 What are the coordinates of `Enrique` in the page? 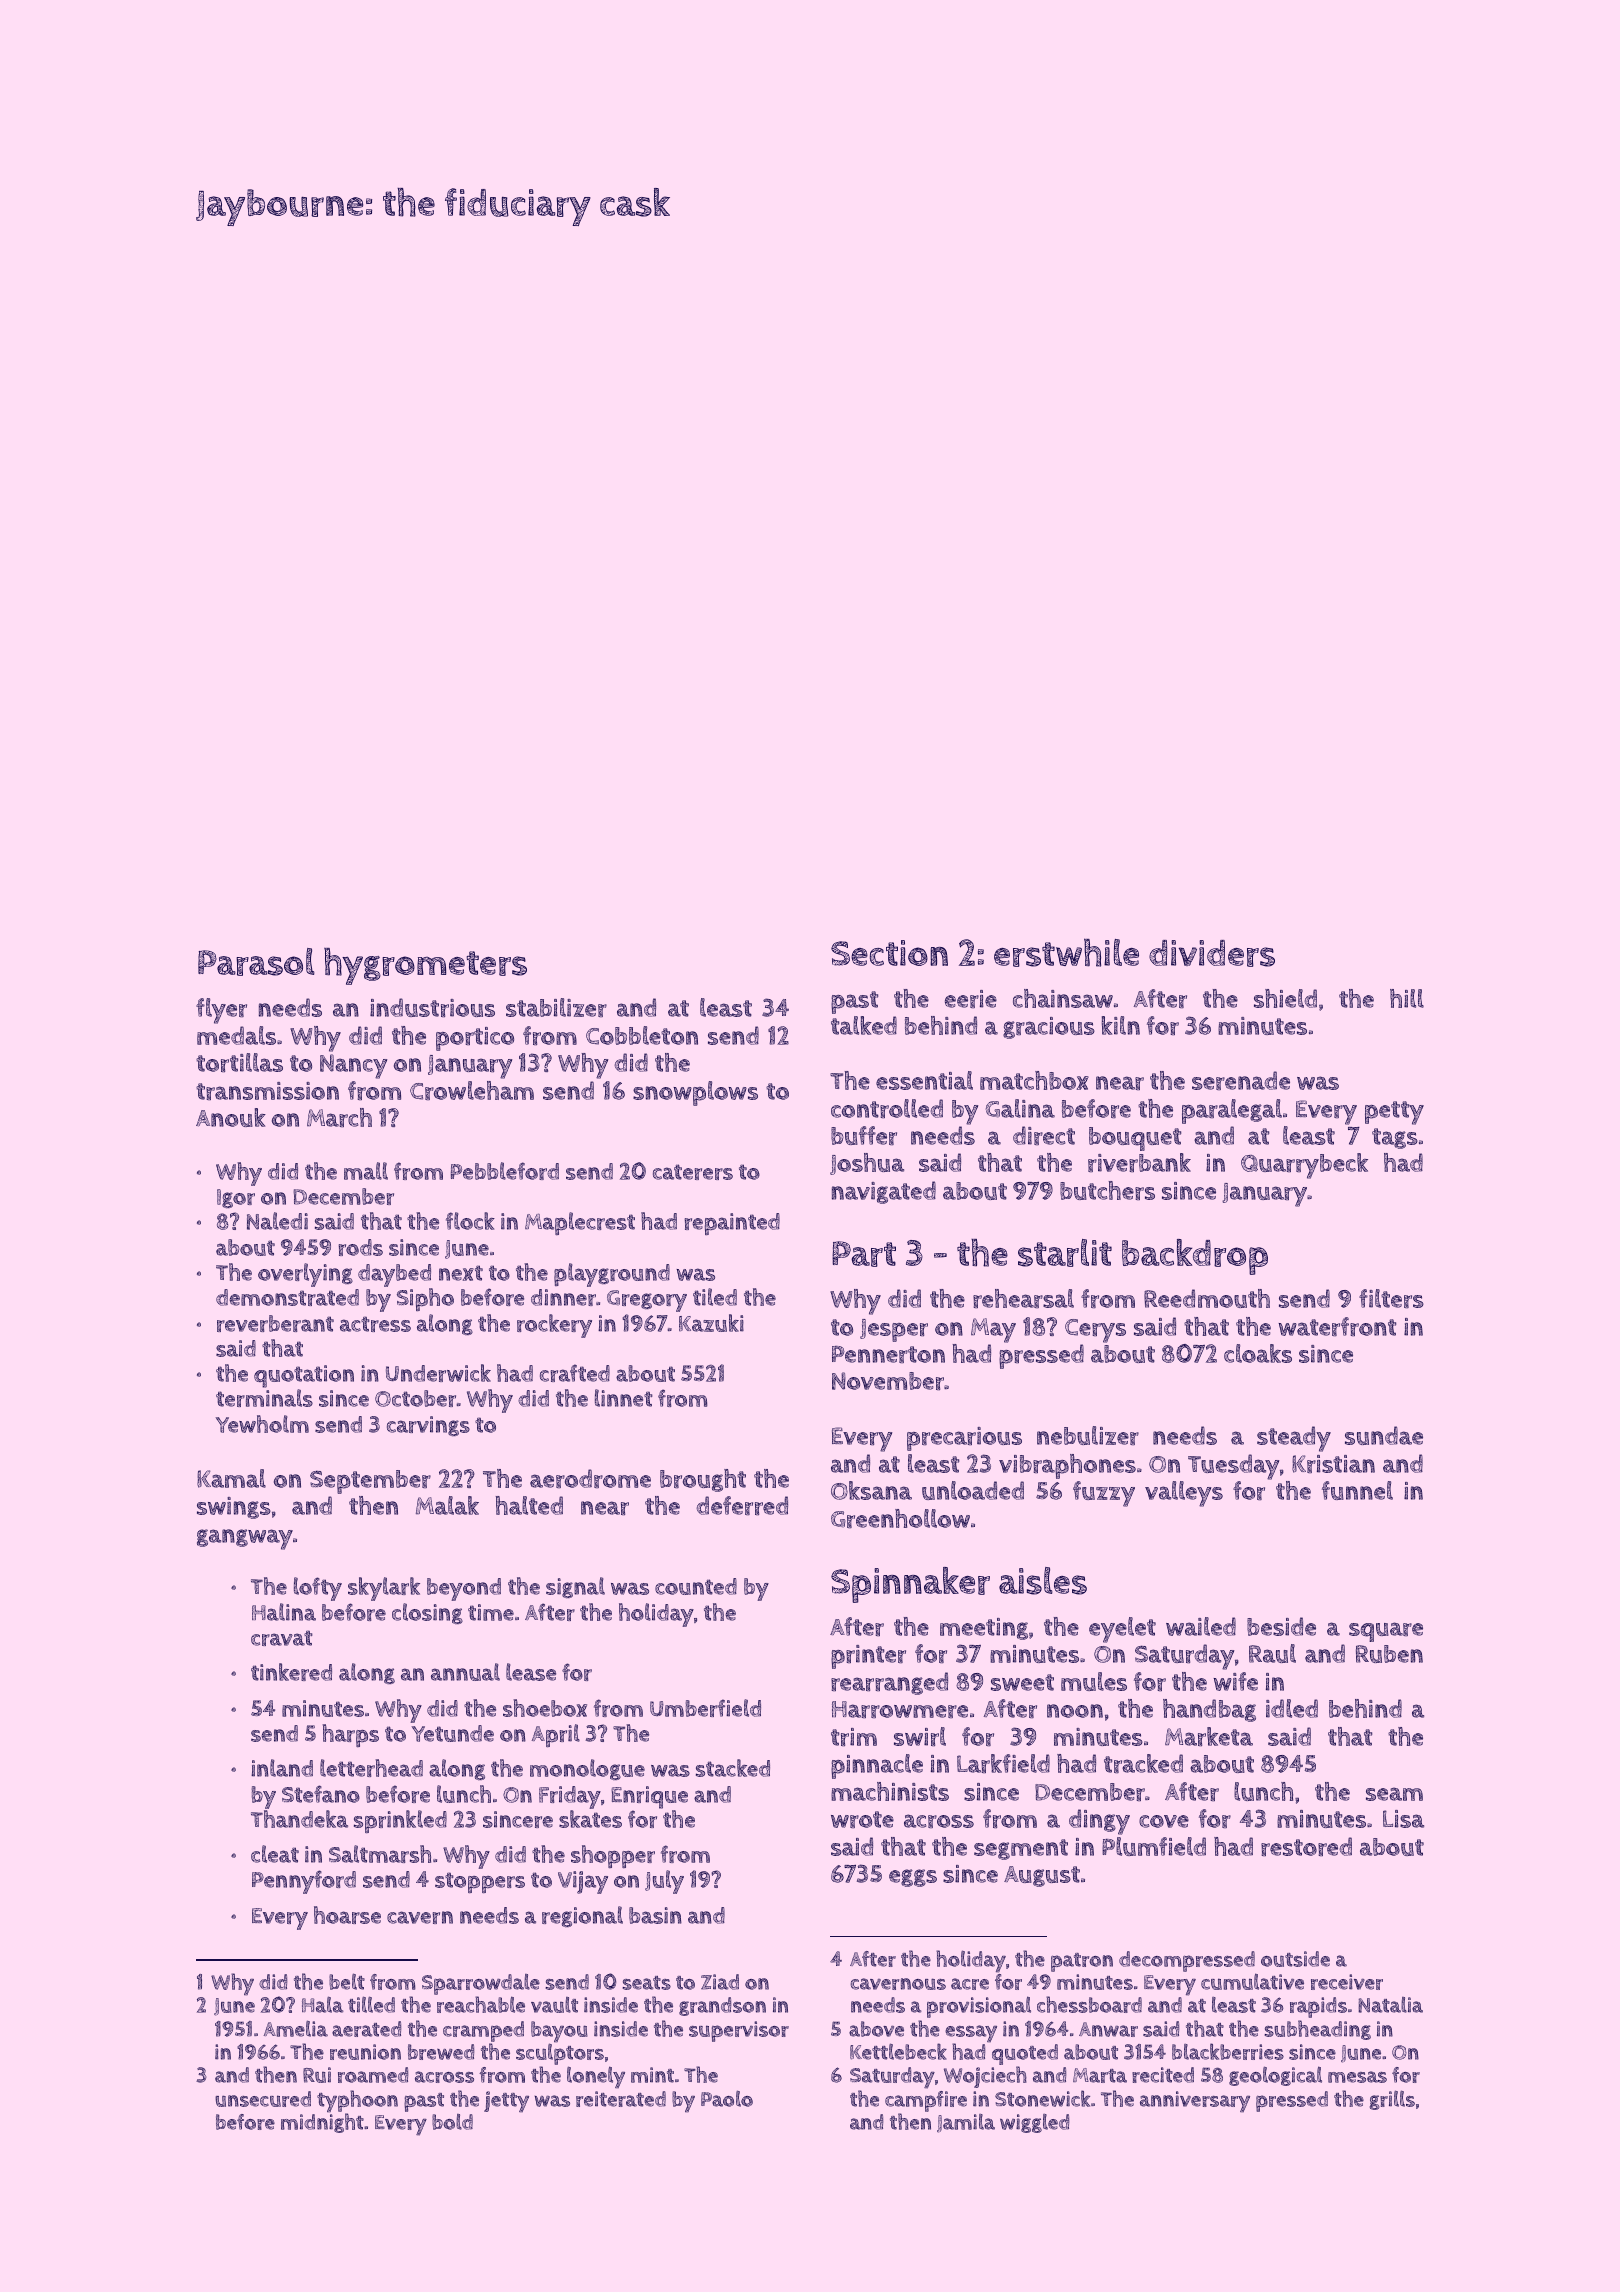 It's located at (649, 1797).
